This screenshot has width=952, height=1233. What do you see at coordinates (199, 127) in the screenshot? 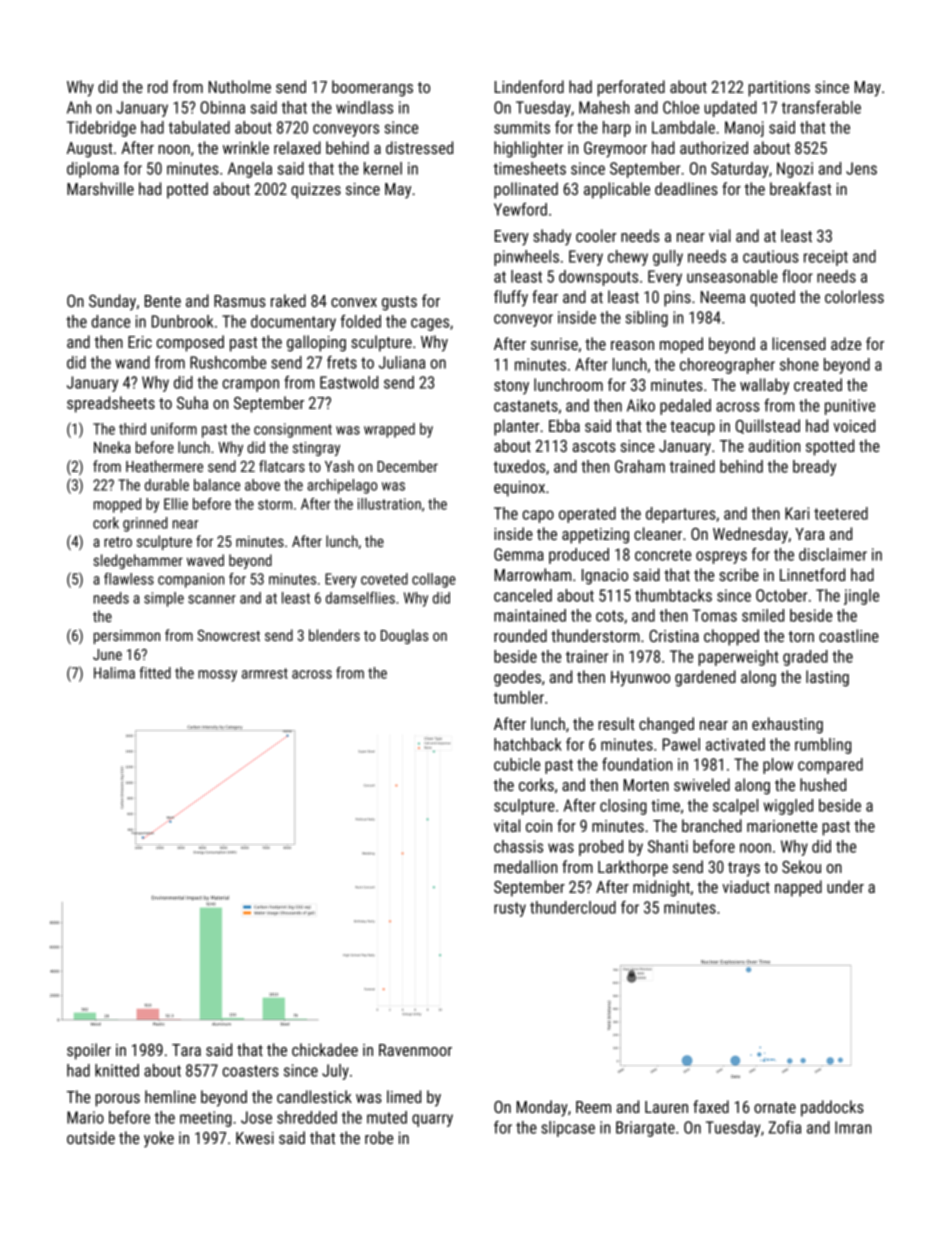
I see `tabulated` at bounding box center [199, 127].
